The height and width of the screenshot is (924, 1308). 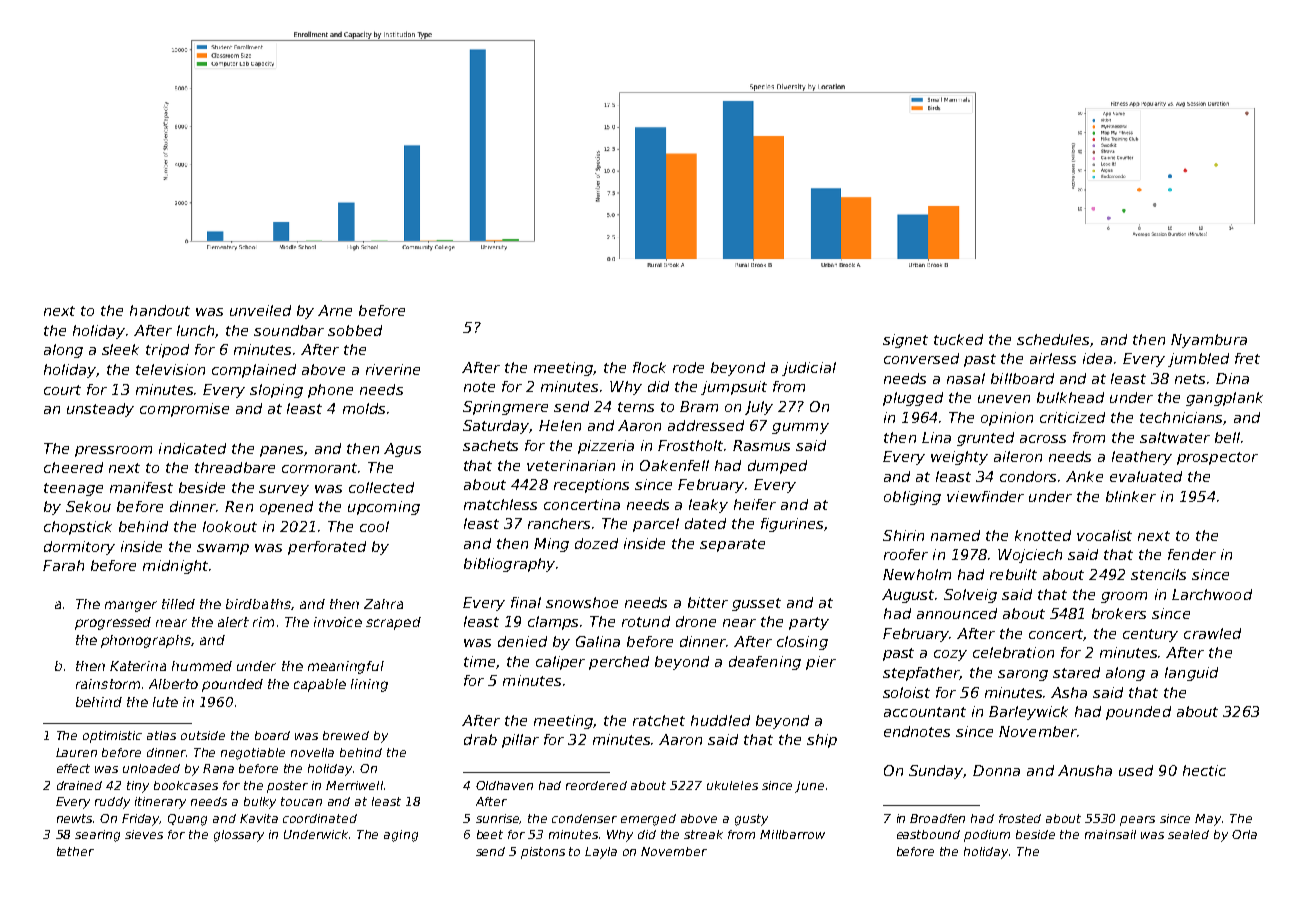 I want to click on unveiled, so click(x=260, y=310).
